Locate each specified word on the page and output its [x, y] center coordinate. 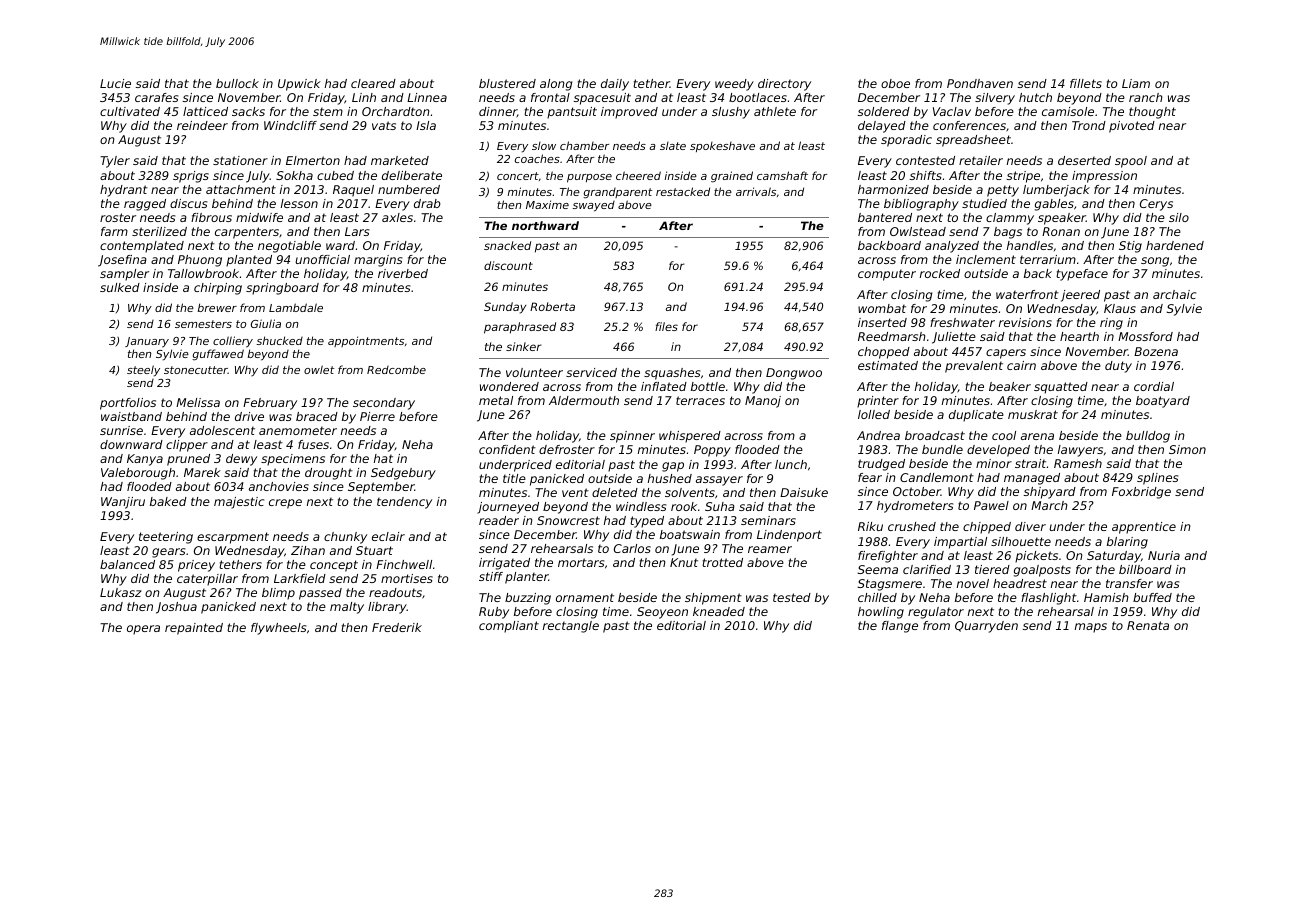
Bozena [1156, 351]
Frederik [397, 627]
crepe [285, 504]
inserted [882, 322]
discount [508, 265]
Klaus [1120, 308]
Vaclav [952, 111]
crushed [912, 526]
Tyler [115, 162]
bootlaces [758, 97]
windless [641, 506]
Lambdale [296, 307]
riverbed [403, 273]
